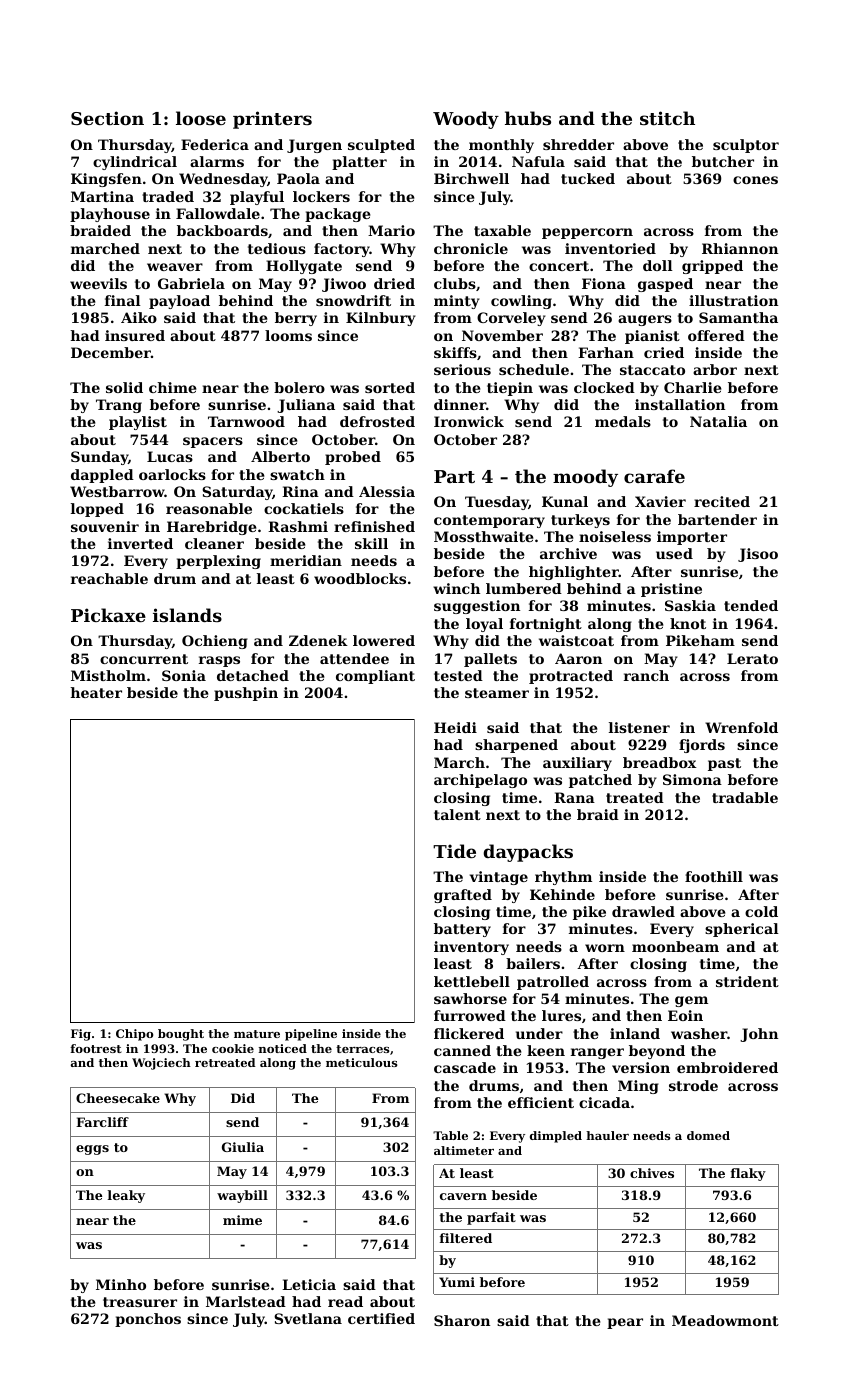 This document has width=849, height=1400. Describe the element at coordinates (615, 536) in the document. I see `noiseless` at that location.
